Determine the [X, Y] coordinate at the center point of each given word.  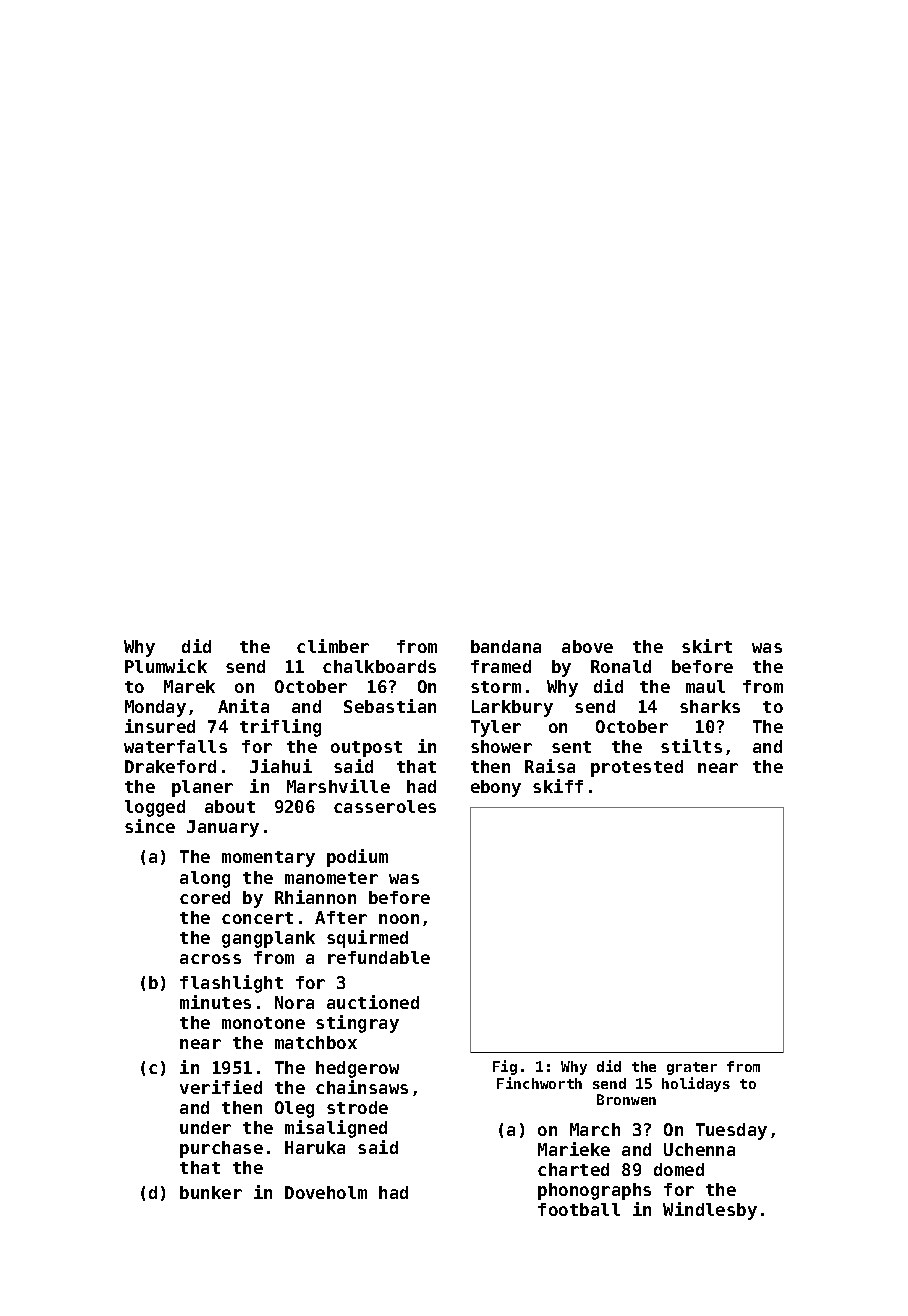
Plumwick [166, 666]
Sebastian [390, 706]
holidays [696, 1084]
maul [705, 686]
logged [155, 808]
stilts [691, 746]
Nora [294, 1002]
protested [637, 768]
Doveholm [326, 1192]
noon [399, 919]
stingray [357, 1024]
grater [692, 1068]
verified [221, 1087]
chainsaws [362, 1087]
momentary [268, 859]
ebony [496, 788]
